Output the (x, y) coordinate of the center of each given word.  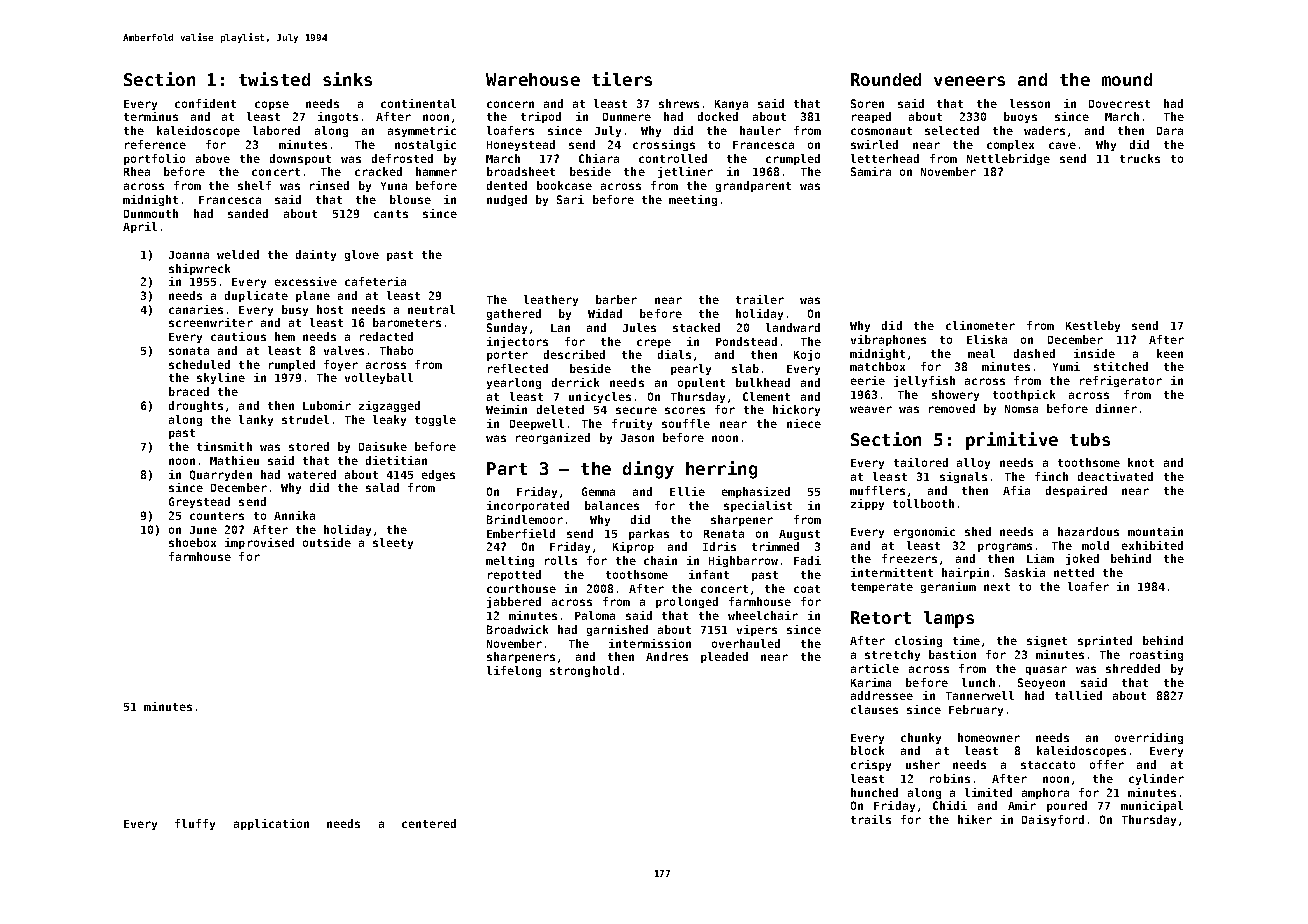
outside (327, 542)
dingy (648, 470)
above (213, 158)
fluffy (195, 824)
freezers (909, 558)
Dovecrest (1119, 104)
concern (510, 104)
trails (871, 819)
